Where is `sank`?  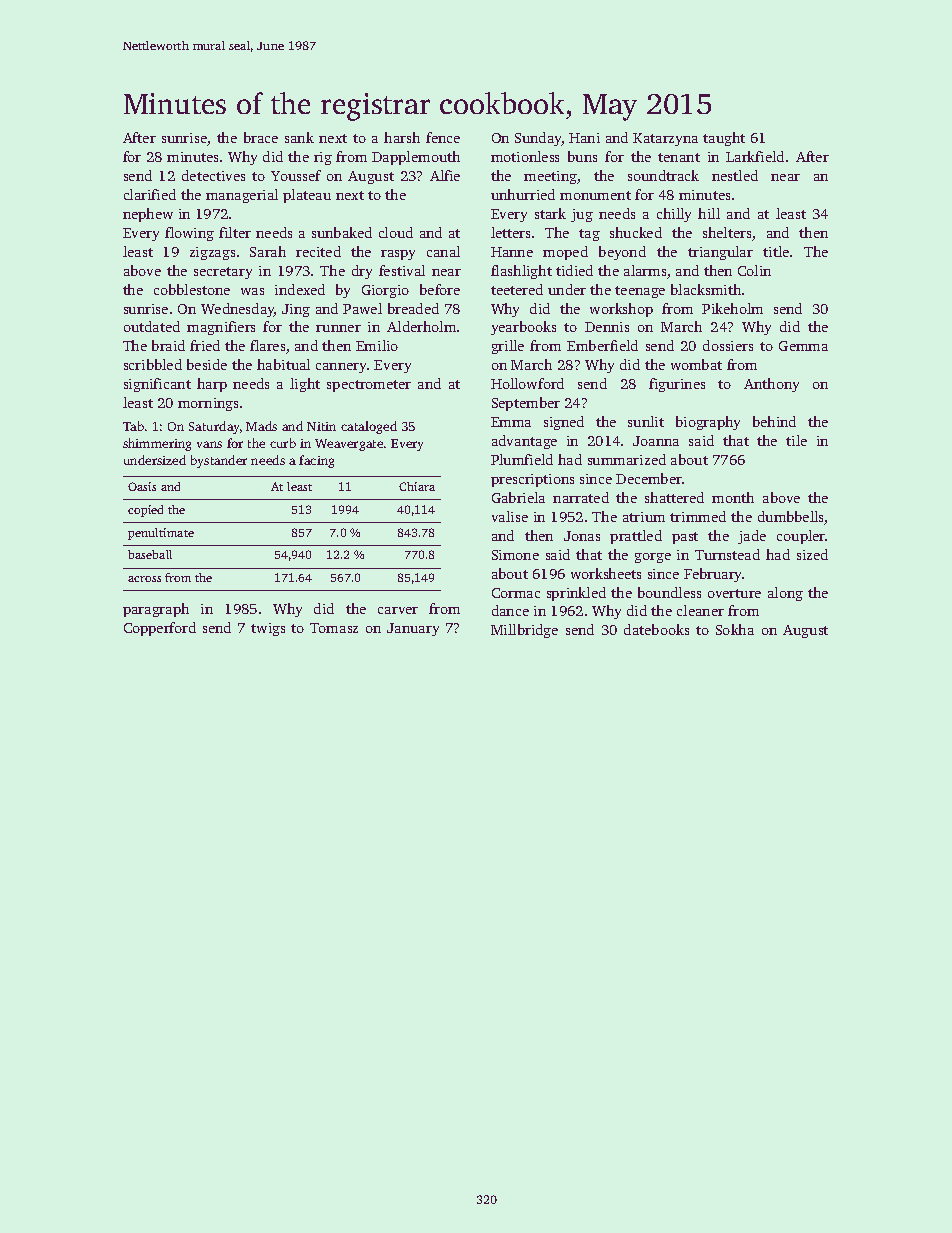
sank is located at coordinates (299, 137).
